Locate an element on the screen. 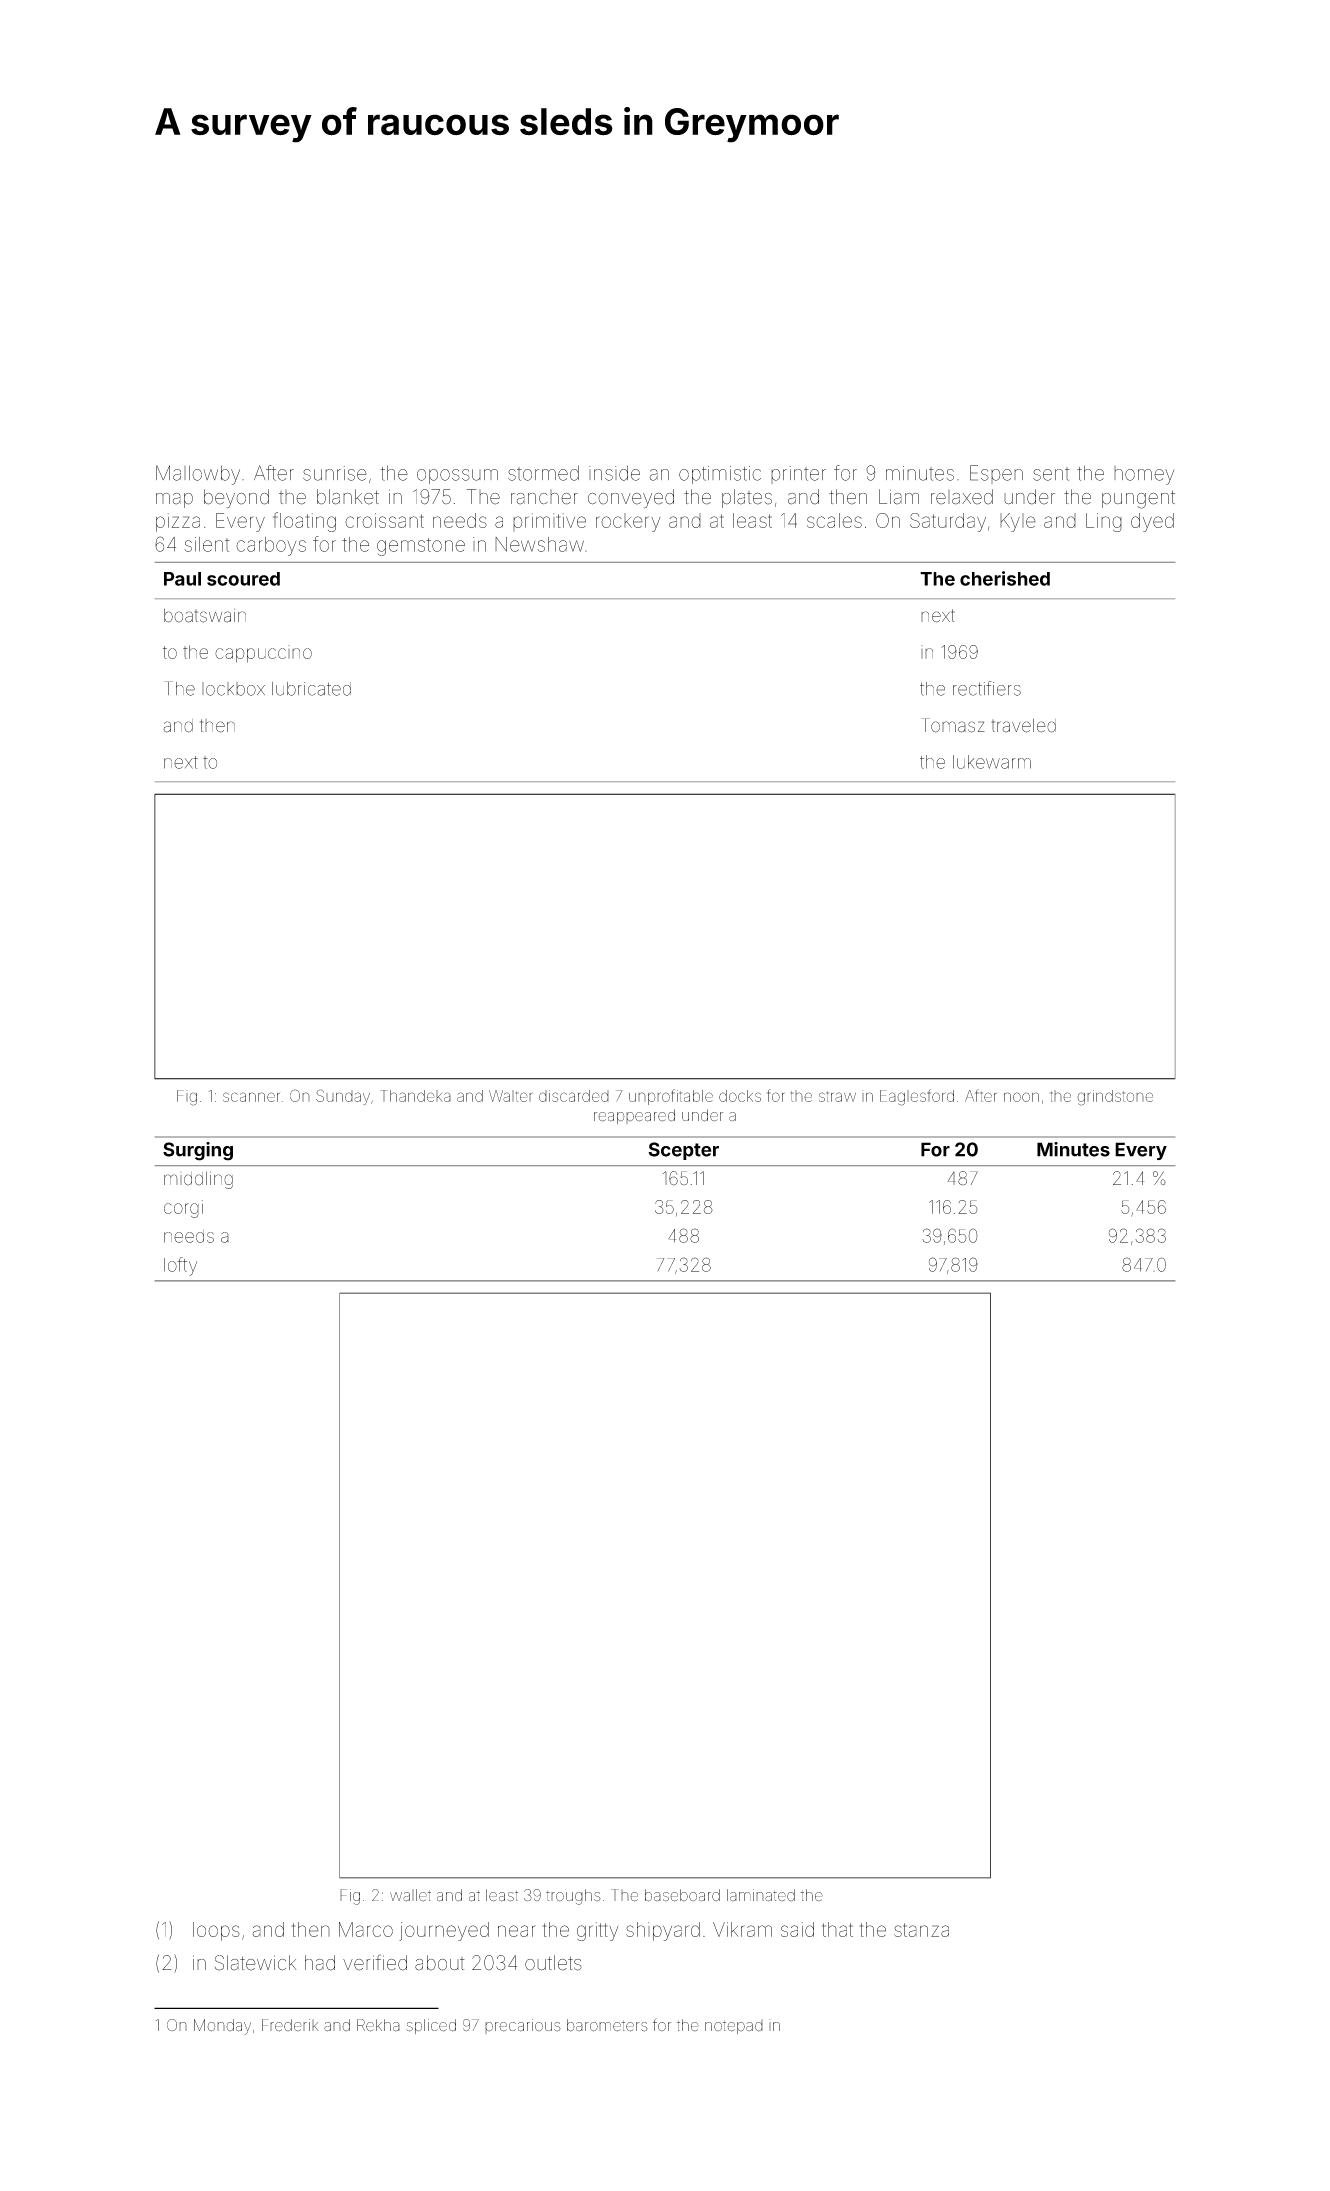 The height and width of the screenshot is (2191, 1330). lofty is located at coordinates (180, 1266).
